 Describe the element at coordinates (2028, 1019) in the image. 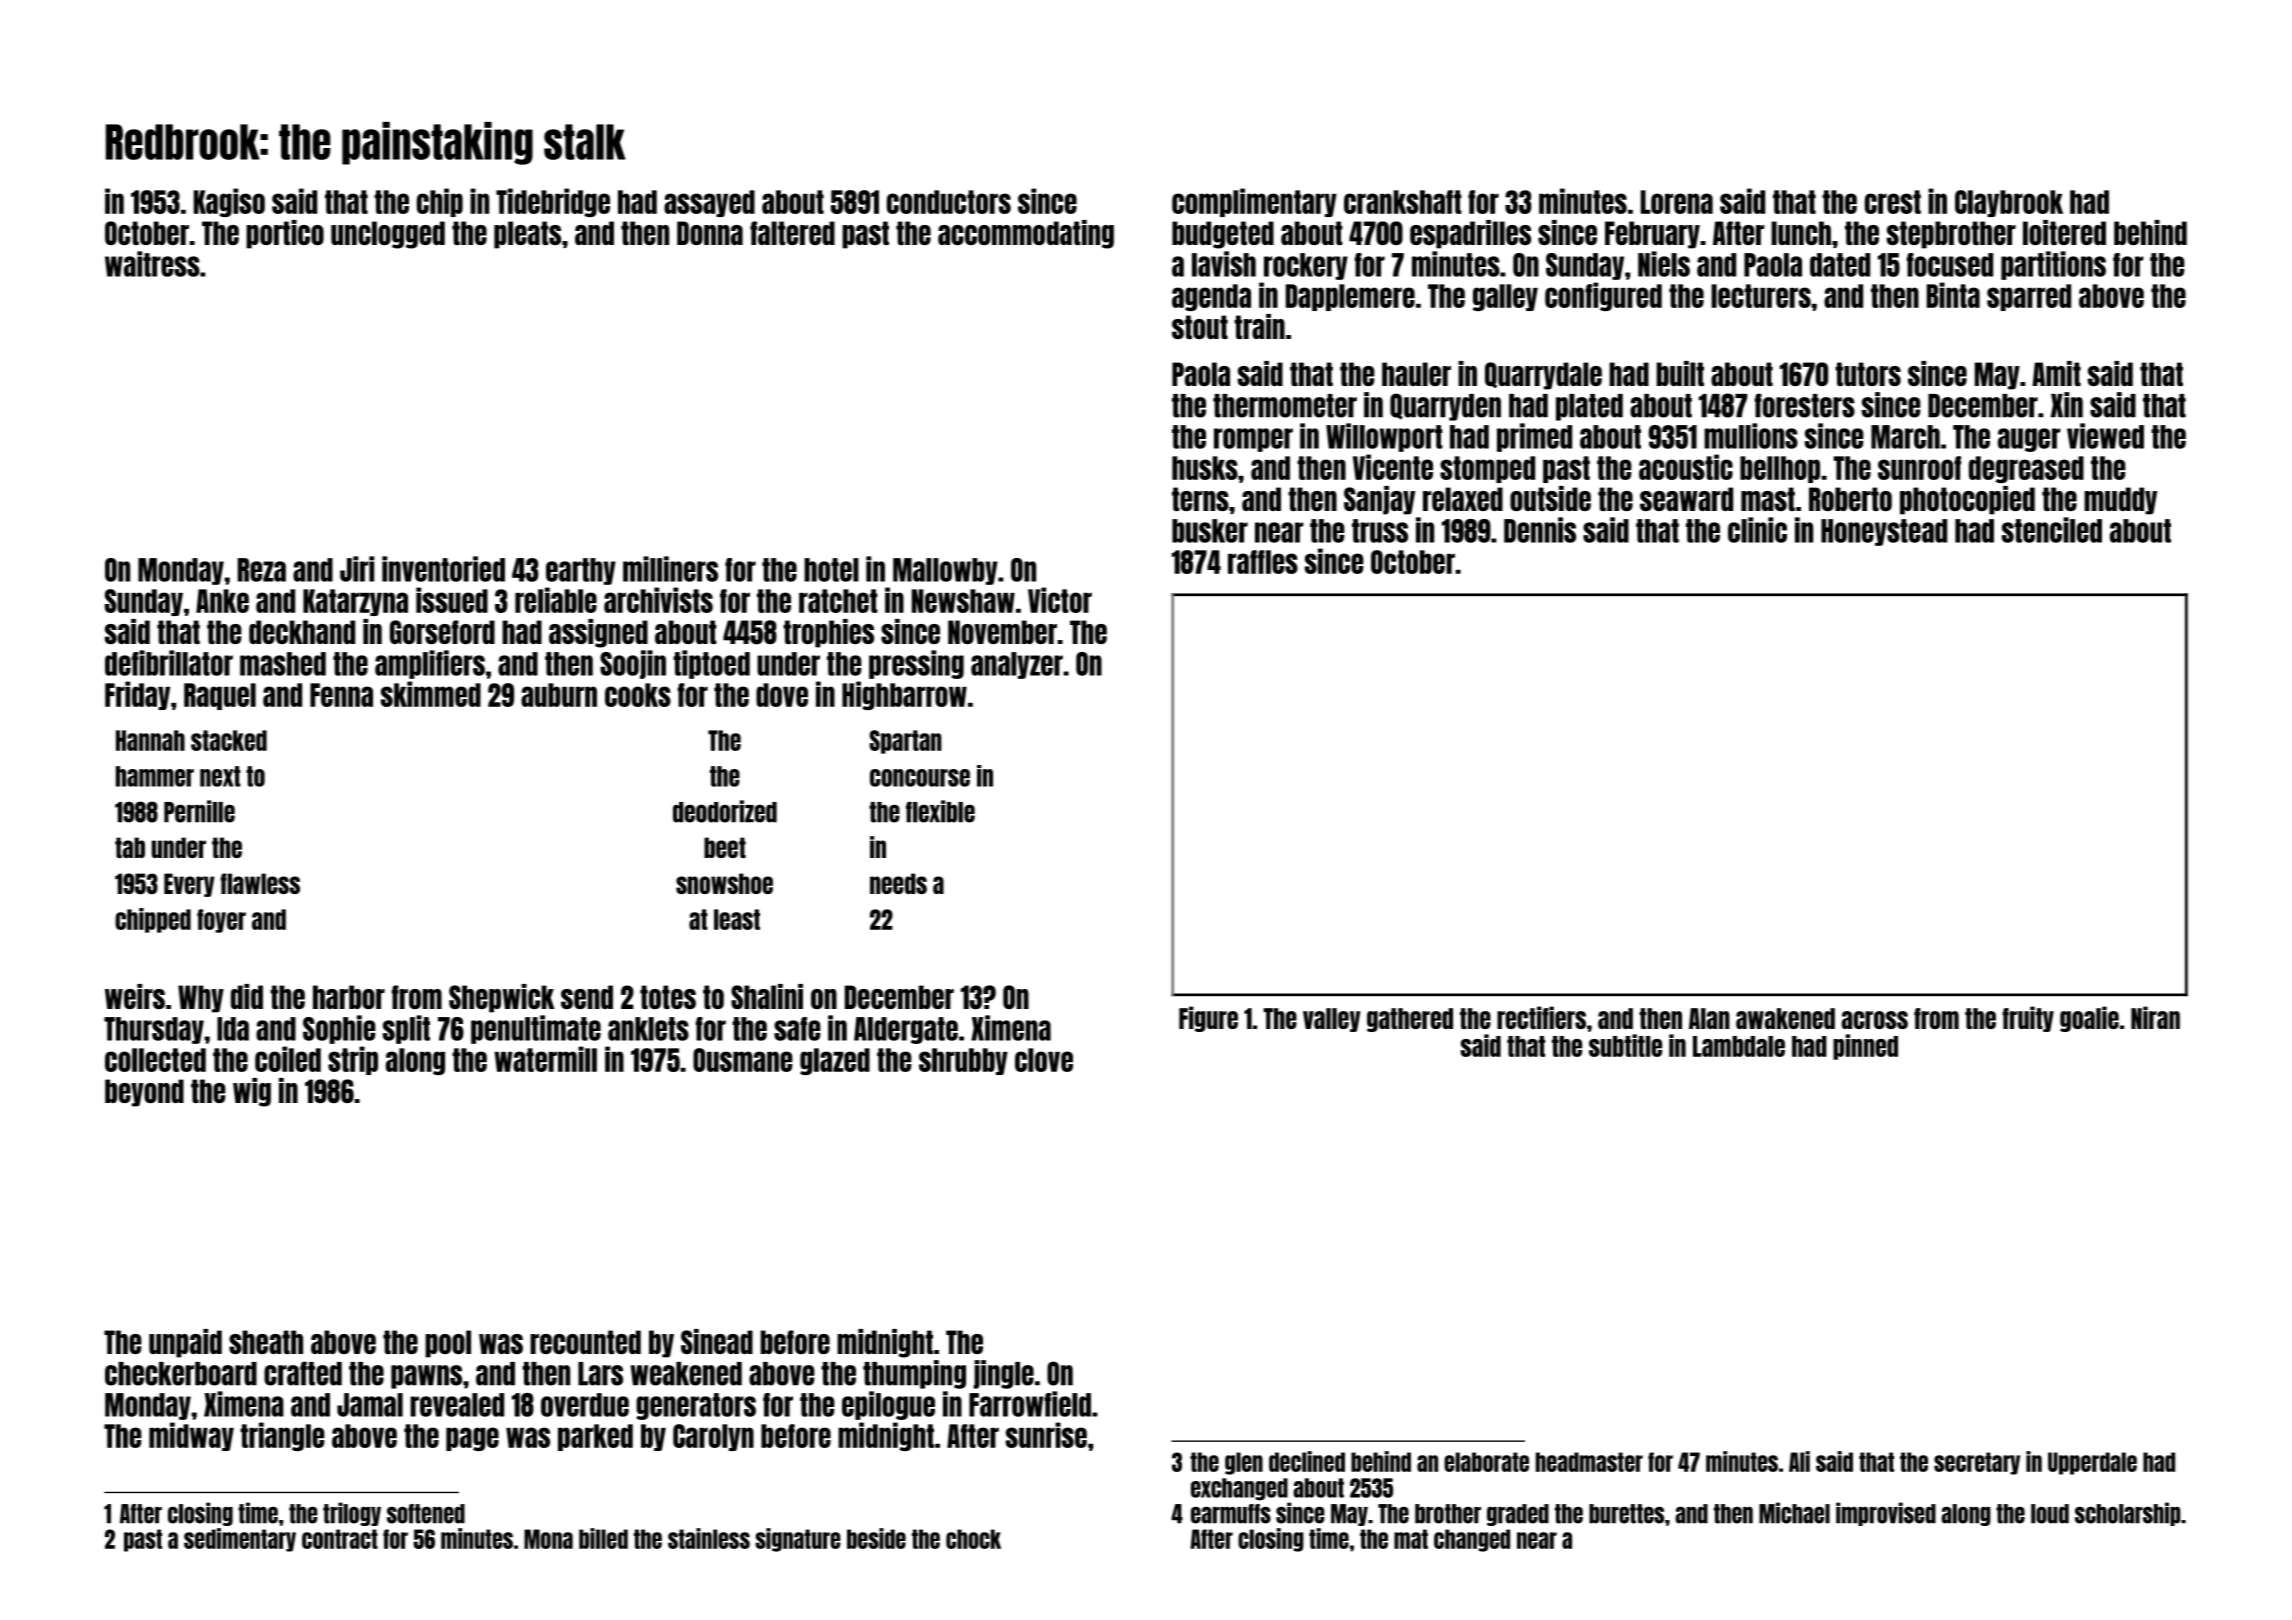

I see `fruity` at that location.
